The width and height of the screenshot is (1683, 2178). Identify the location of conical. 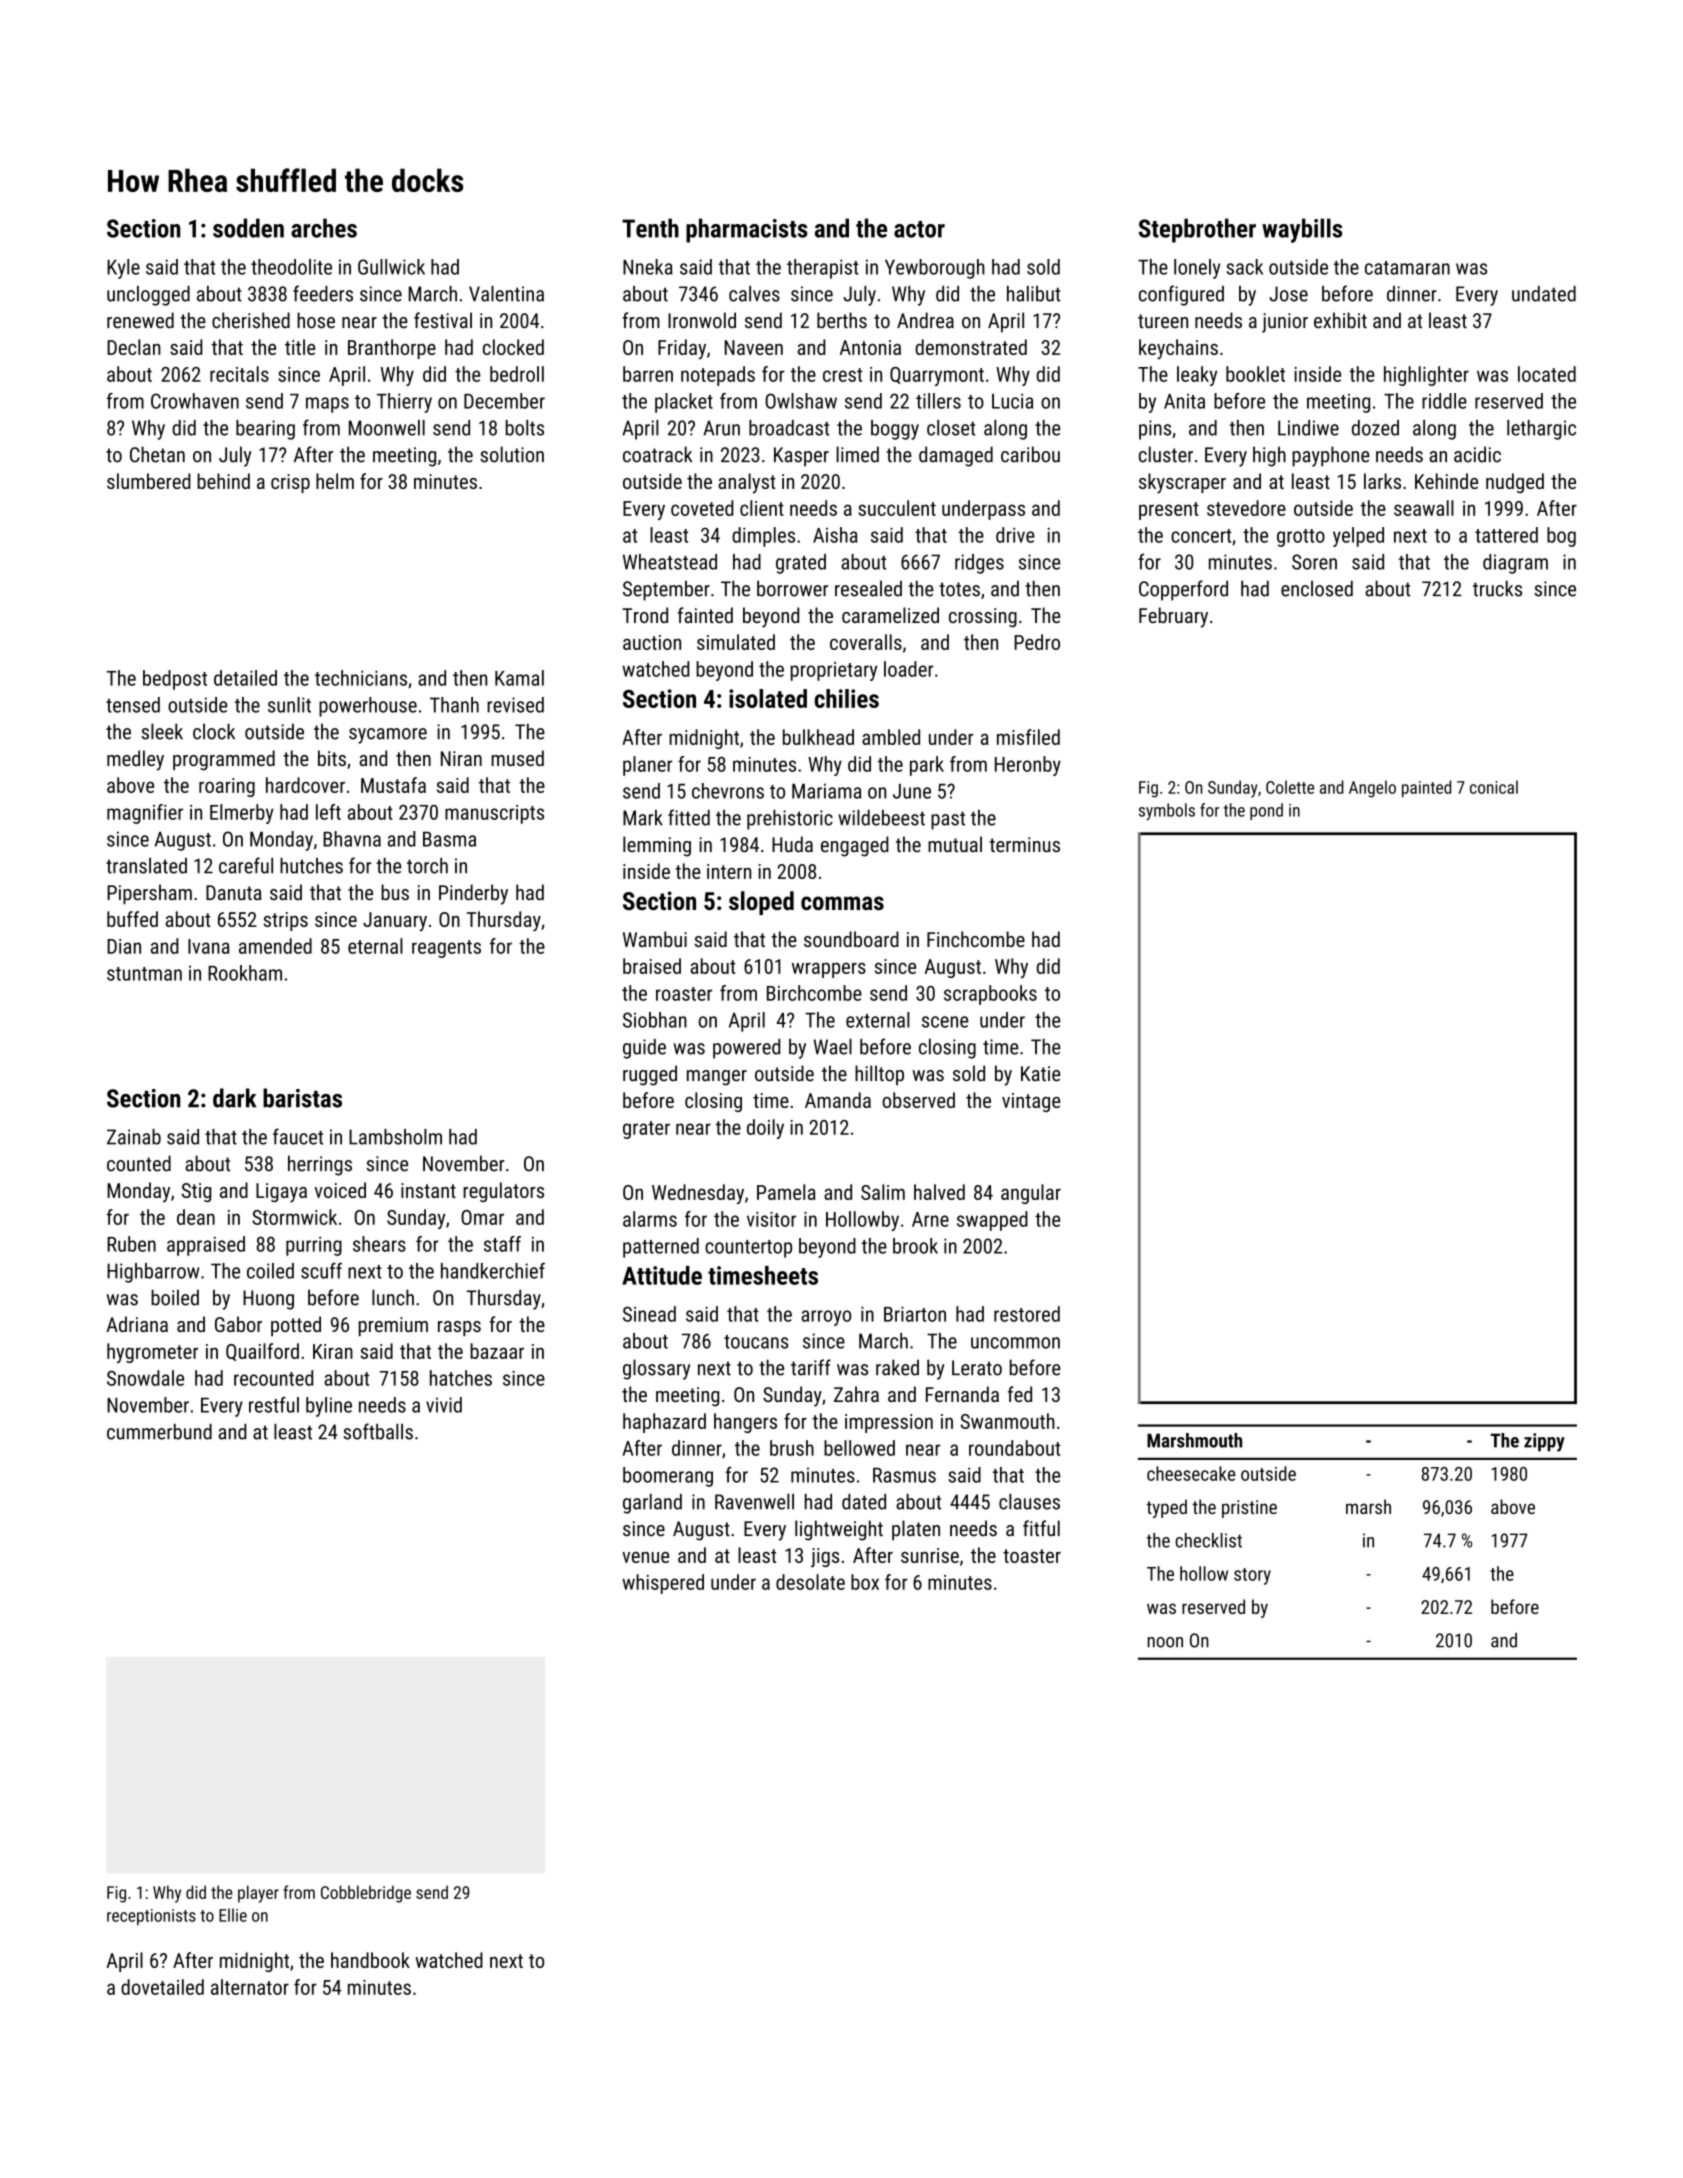
(1494, 787).
